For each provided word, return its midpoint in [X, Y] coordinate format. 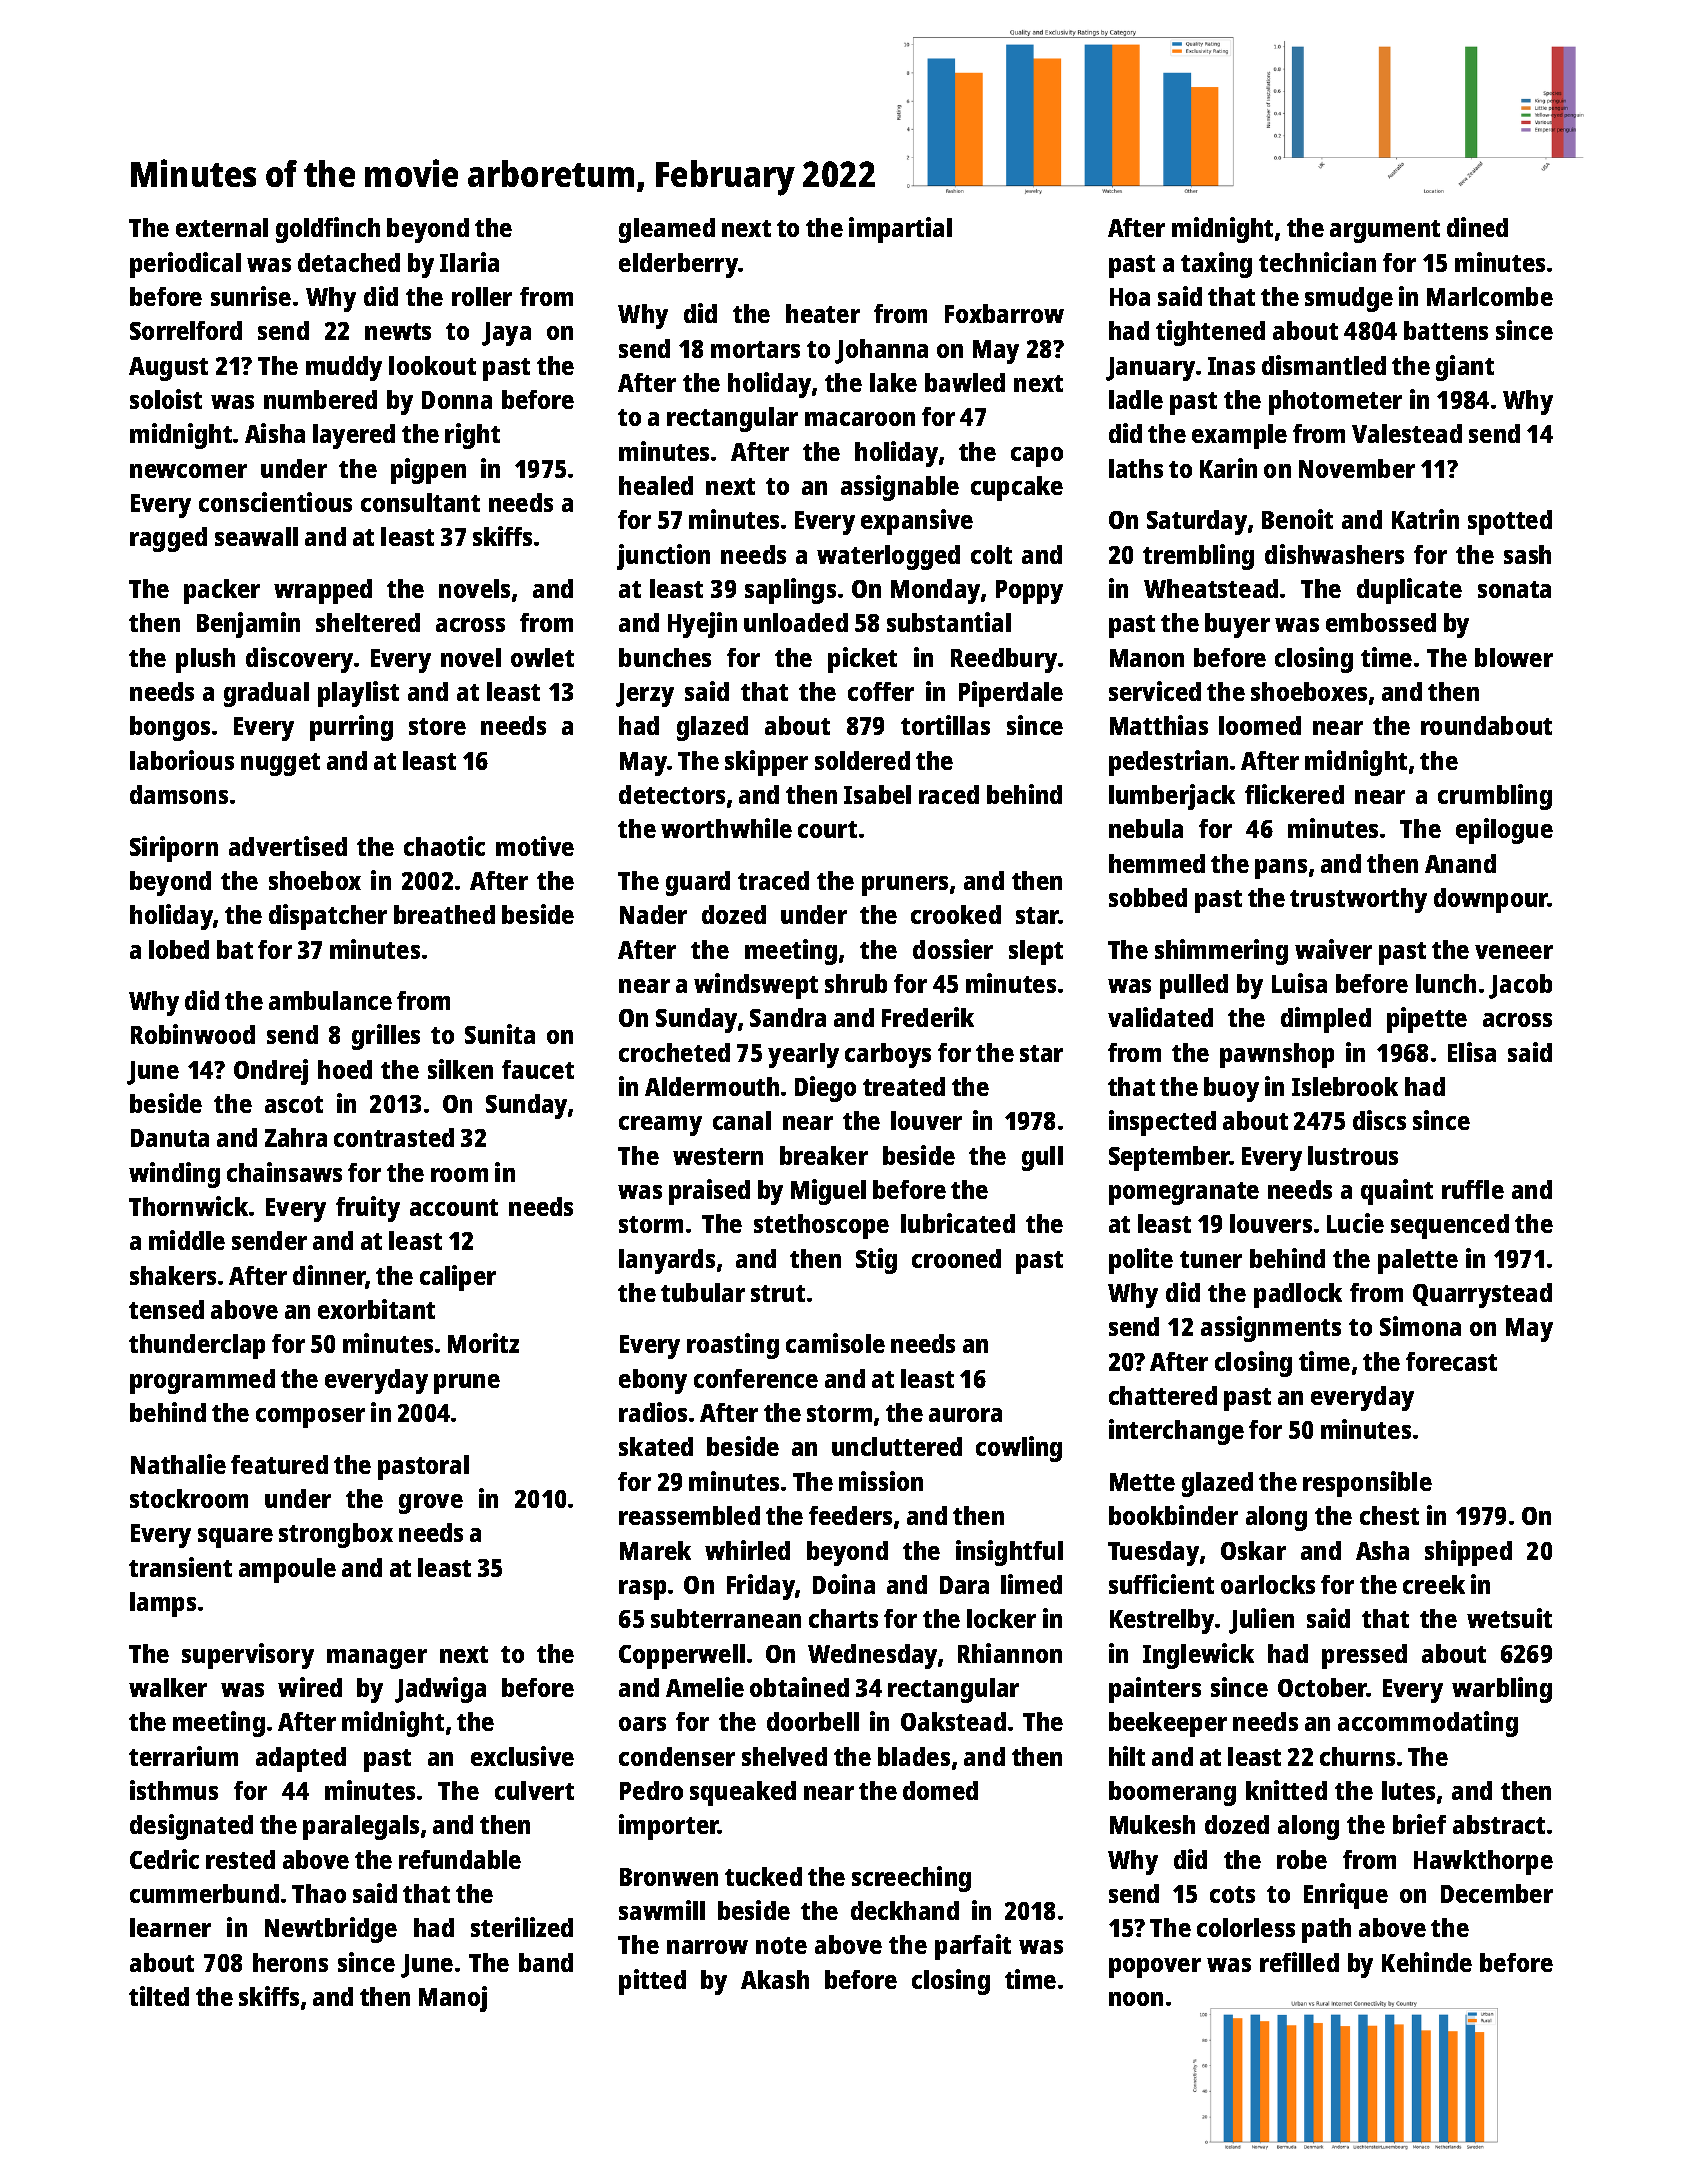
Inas [1231, 366]
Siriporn [174, 849]
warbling [1502, 1690]
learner [170, 1927]
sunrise [251, 296]
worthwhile [726, 828]
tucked [763, 1876]
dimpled [1326, 1020]
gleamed [667, 230]
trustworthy [1358, 900]
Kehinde [1427, 1962]
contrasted [394, 1137]
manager [377, 1659]
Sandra [788, 1017]
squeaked [743, 1793]
